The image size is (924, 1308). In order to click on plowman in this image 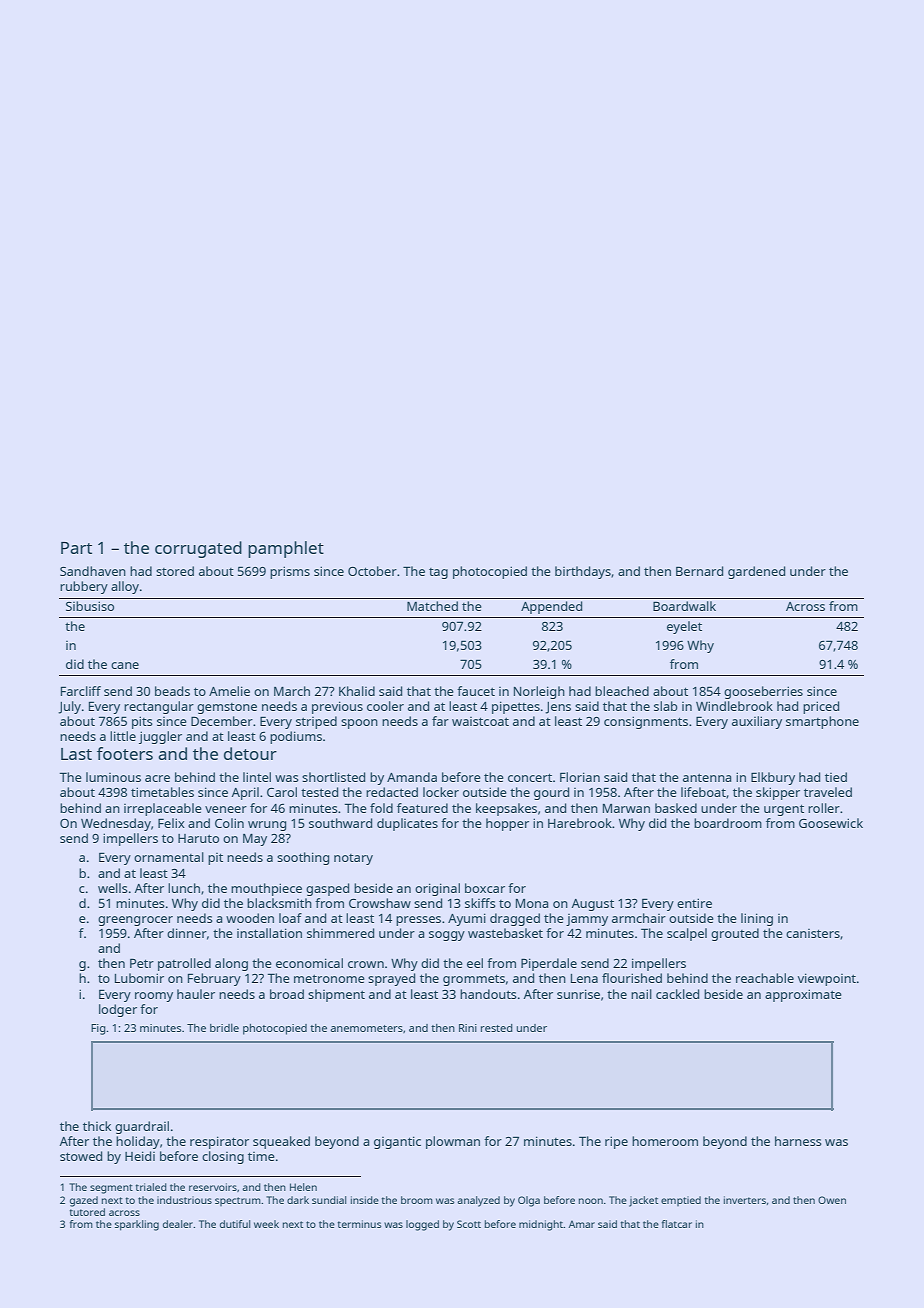, I will do `click(453, 1142)`.
